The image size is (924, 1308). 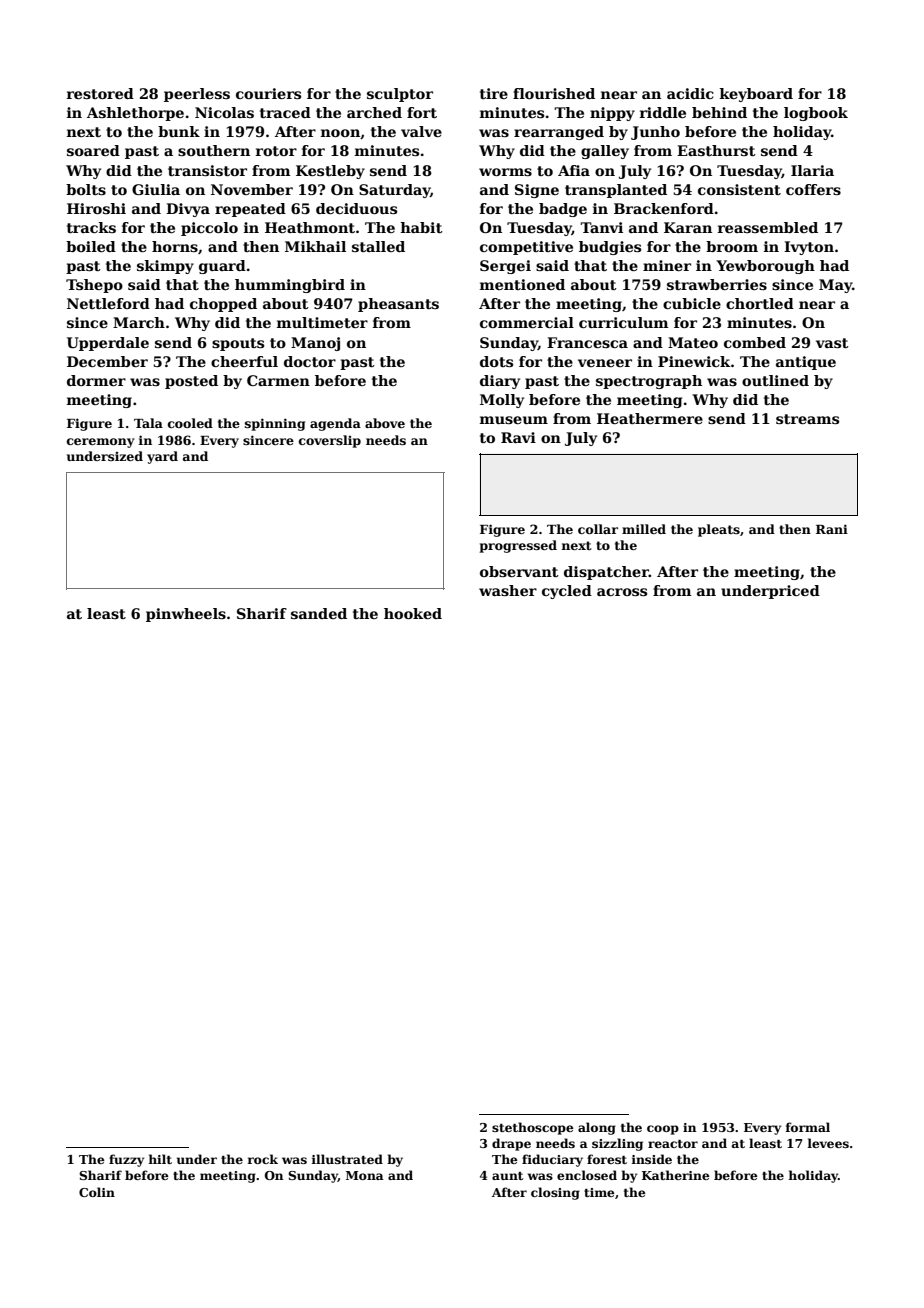 I want to click on pleats, so click(x=719, y=530).
